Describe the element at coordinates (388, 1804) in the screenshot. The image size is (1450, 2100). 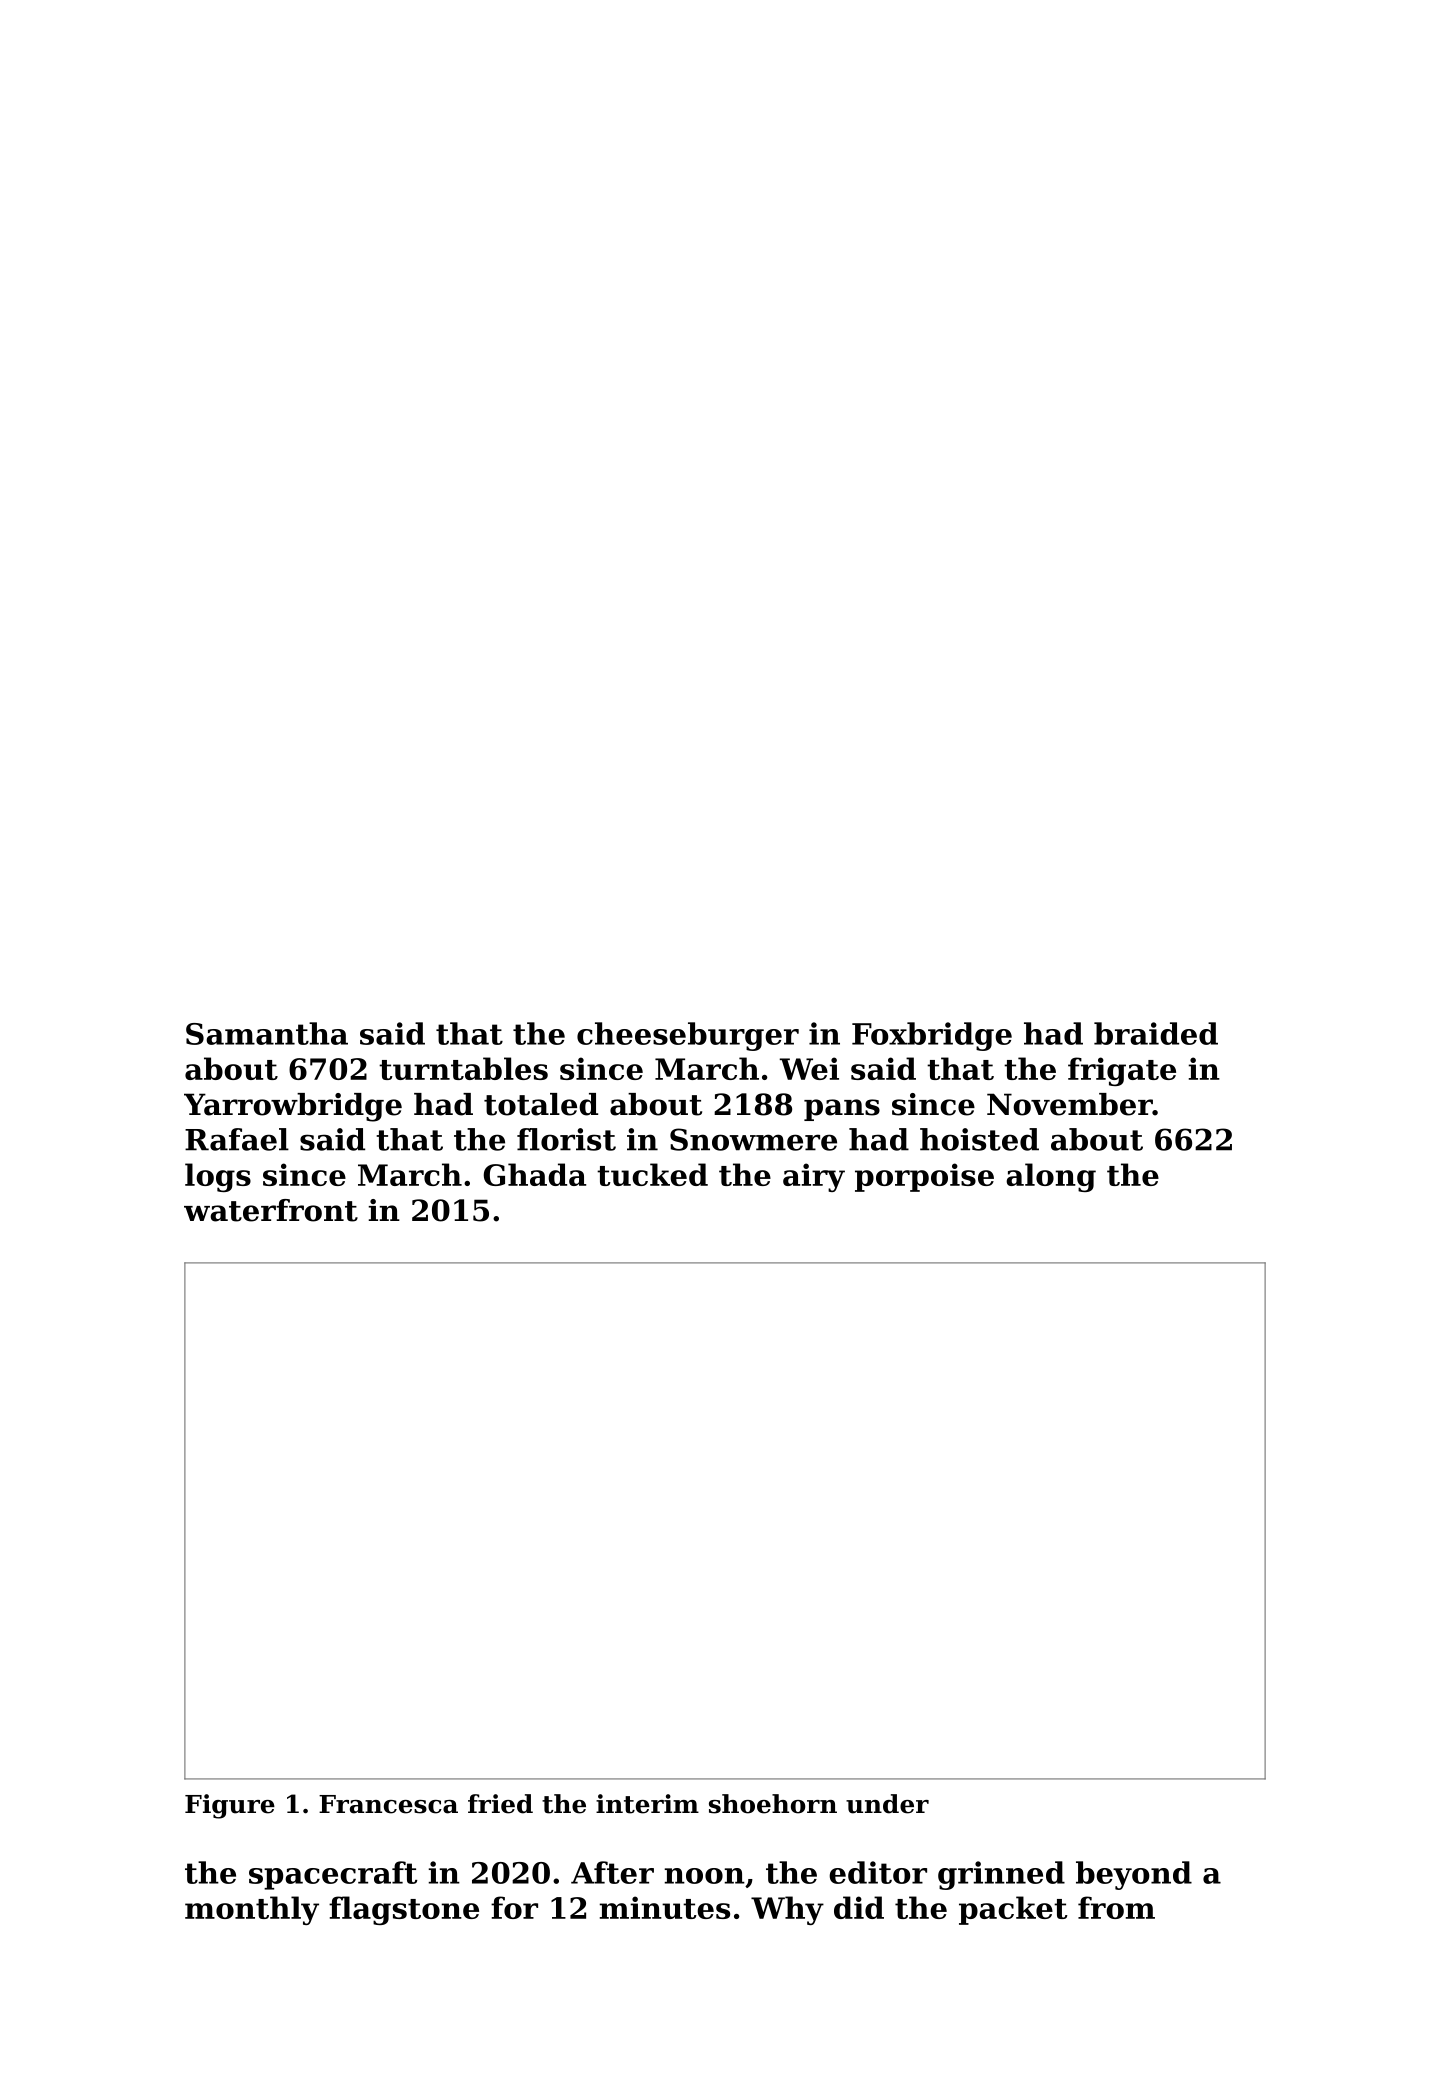
I see `Francesca` at that location.
